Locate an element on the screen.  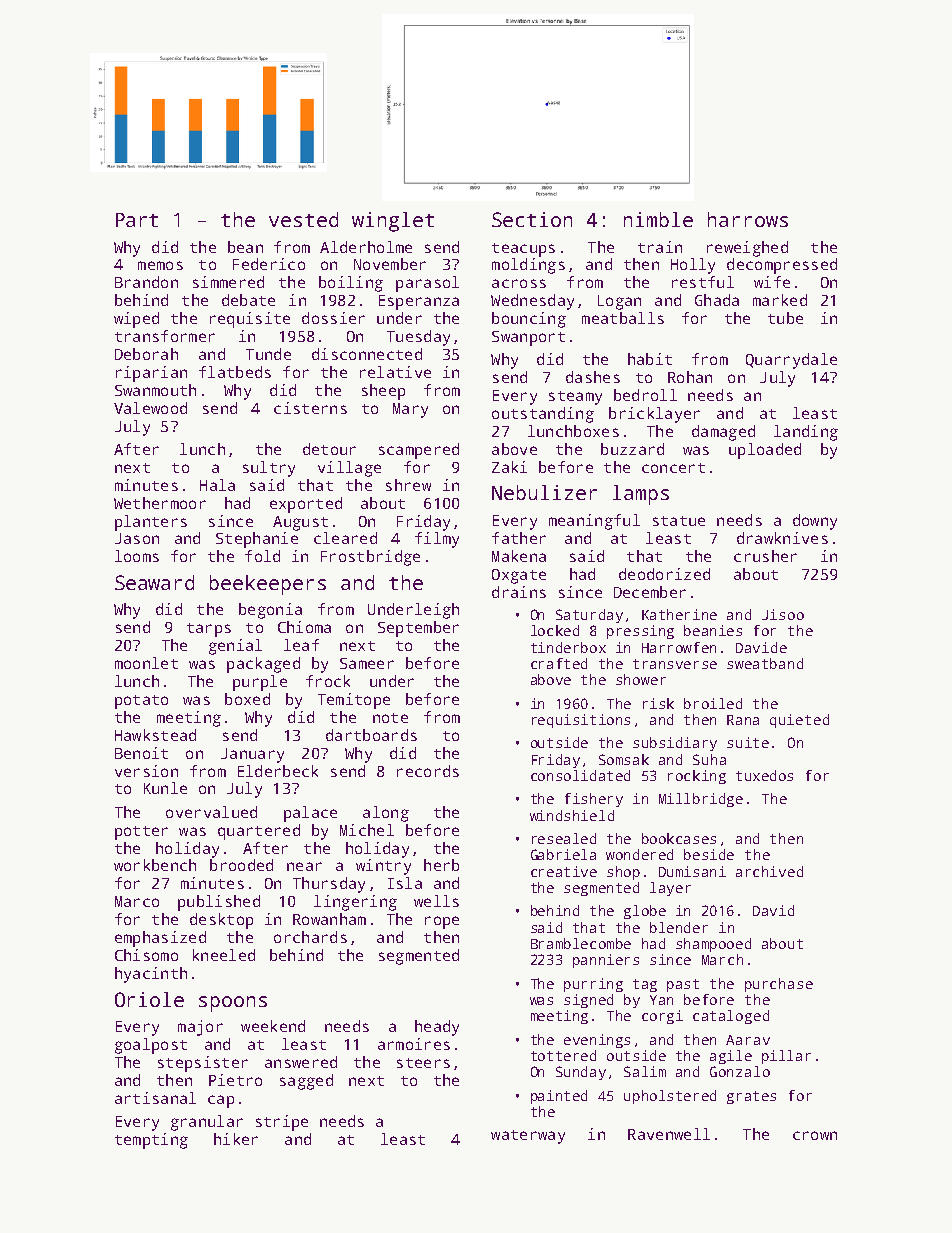
Part is located at coordinates (137, 220).
